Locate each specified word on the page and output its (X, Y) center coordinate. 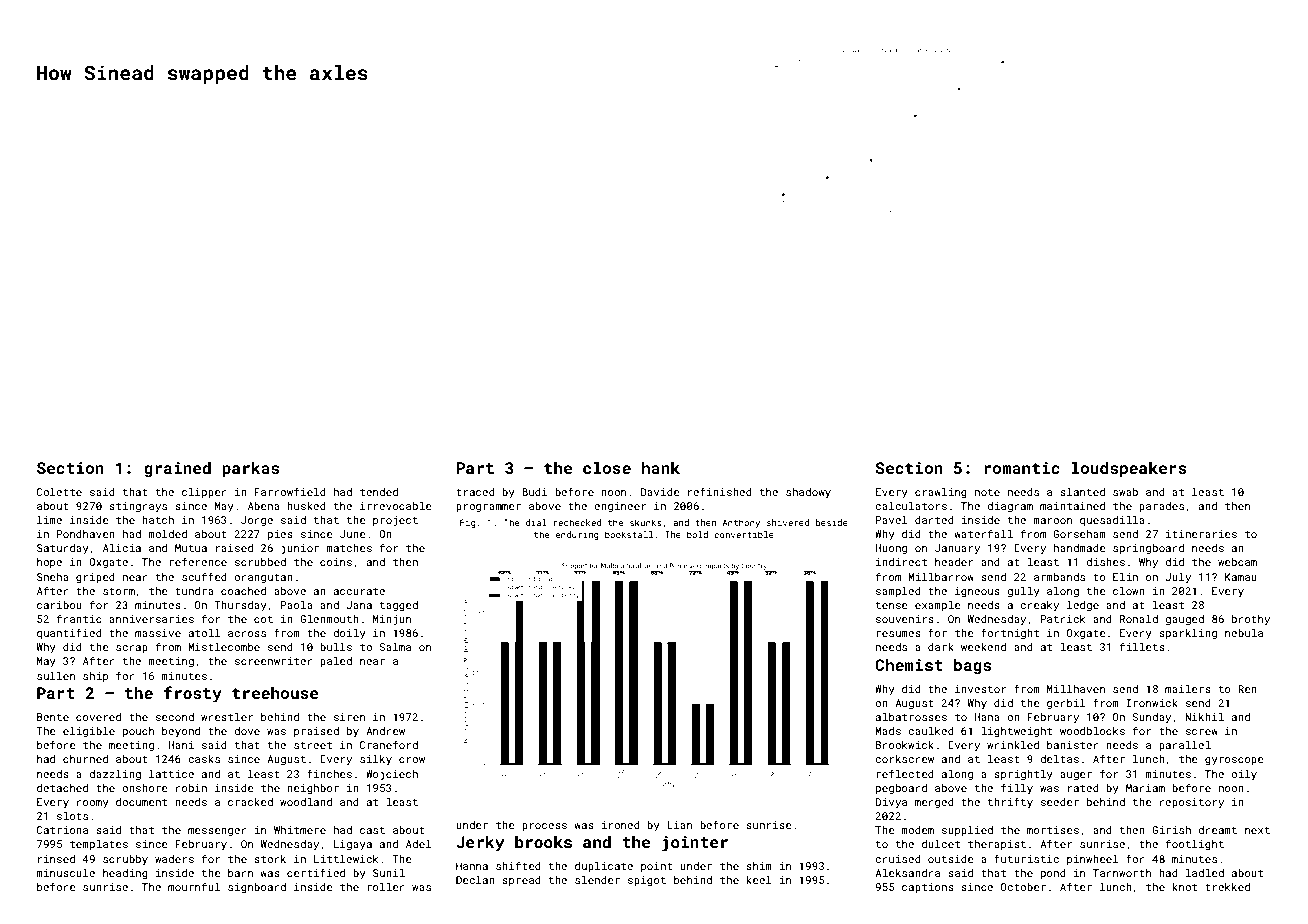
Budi (535, 492)
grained (177, 470)
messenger (217, 832)
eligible (89, 732)
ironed (620, 825)
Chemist (909, 665)
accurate (359, 591)
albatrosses (911, 716)
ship (95, 677)
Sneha (53, 577)
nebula (1244, 632)
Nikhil (1204, 716)
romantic (1022, 468)
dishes (1105, 562)
